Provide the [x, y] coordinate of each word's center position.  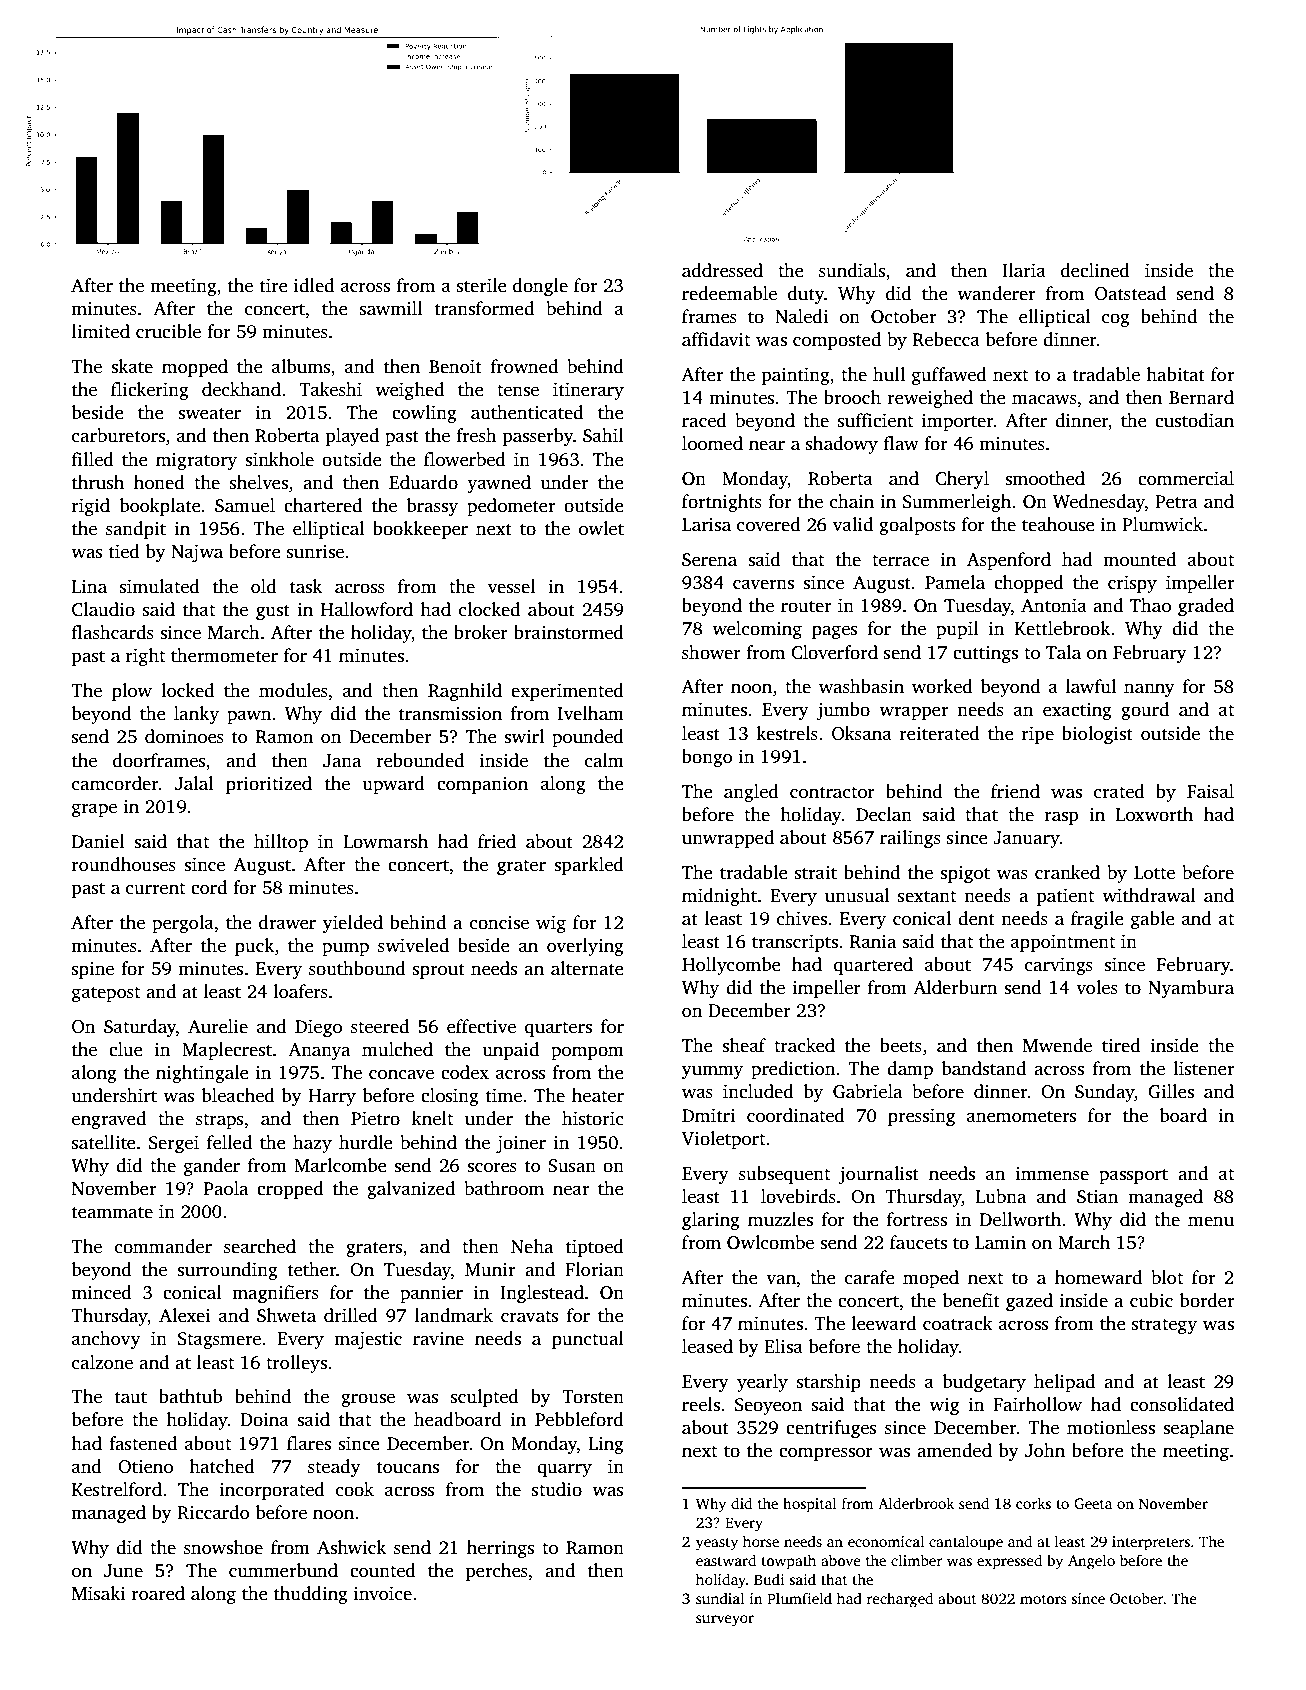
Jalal [194, 783]
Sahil [603, 435]
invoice [383, 1593]
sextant [927, 896]
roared [158, 1593]
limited [101, 331]
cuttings [985, 654]
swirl [524, 736]
